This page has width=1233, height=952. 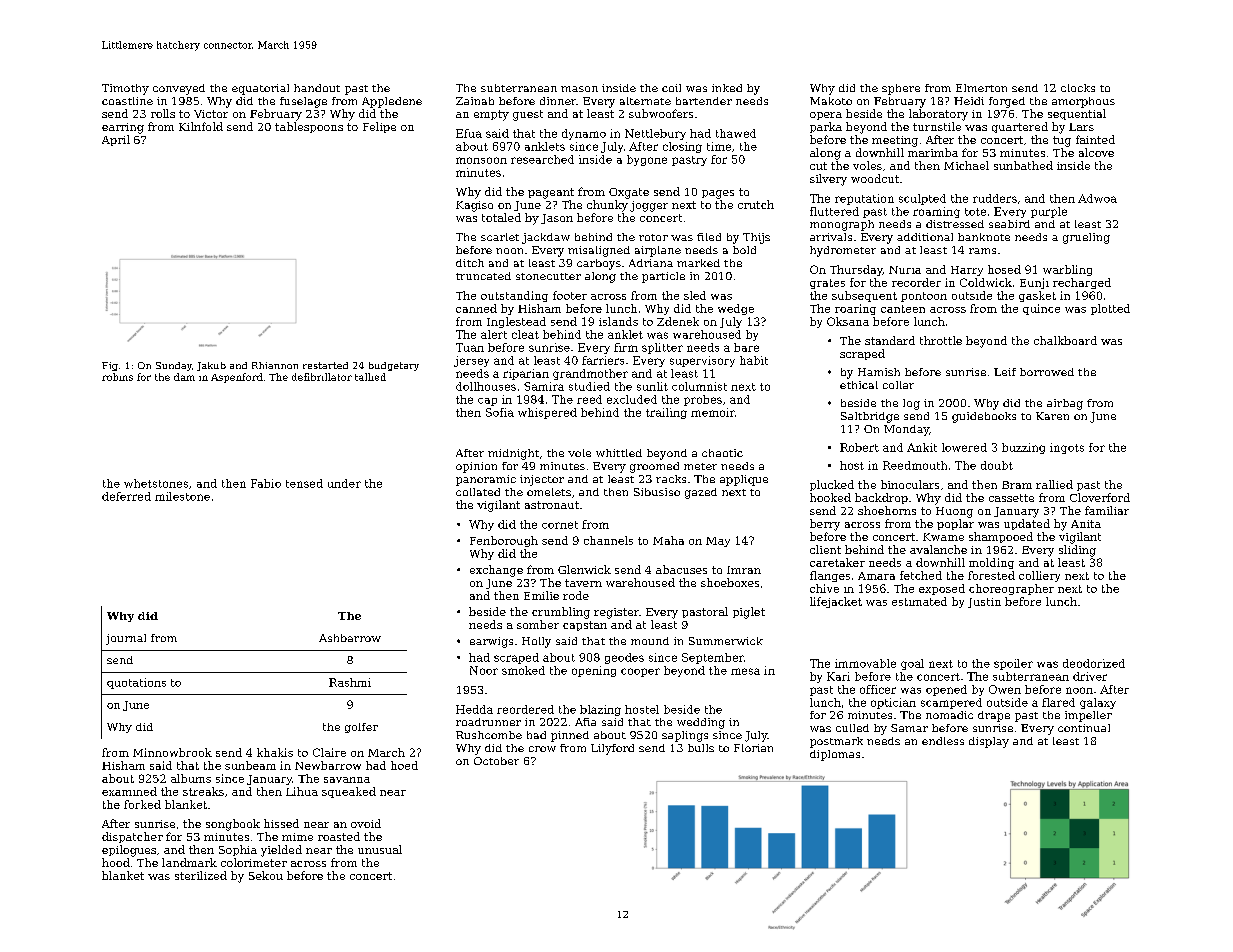 What do you see at coordinates (317, 88) in the page?
I see `handout` at bounding box center [317, 88].
